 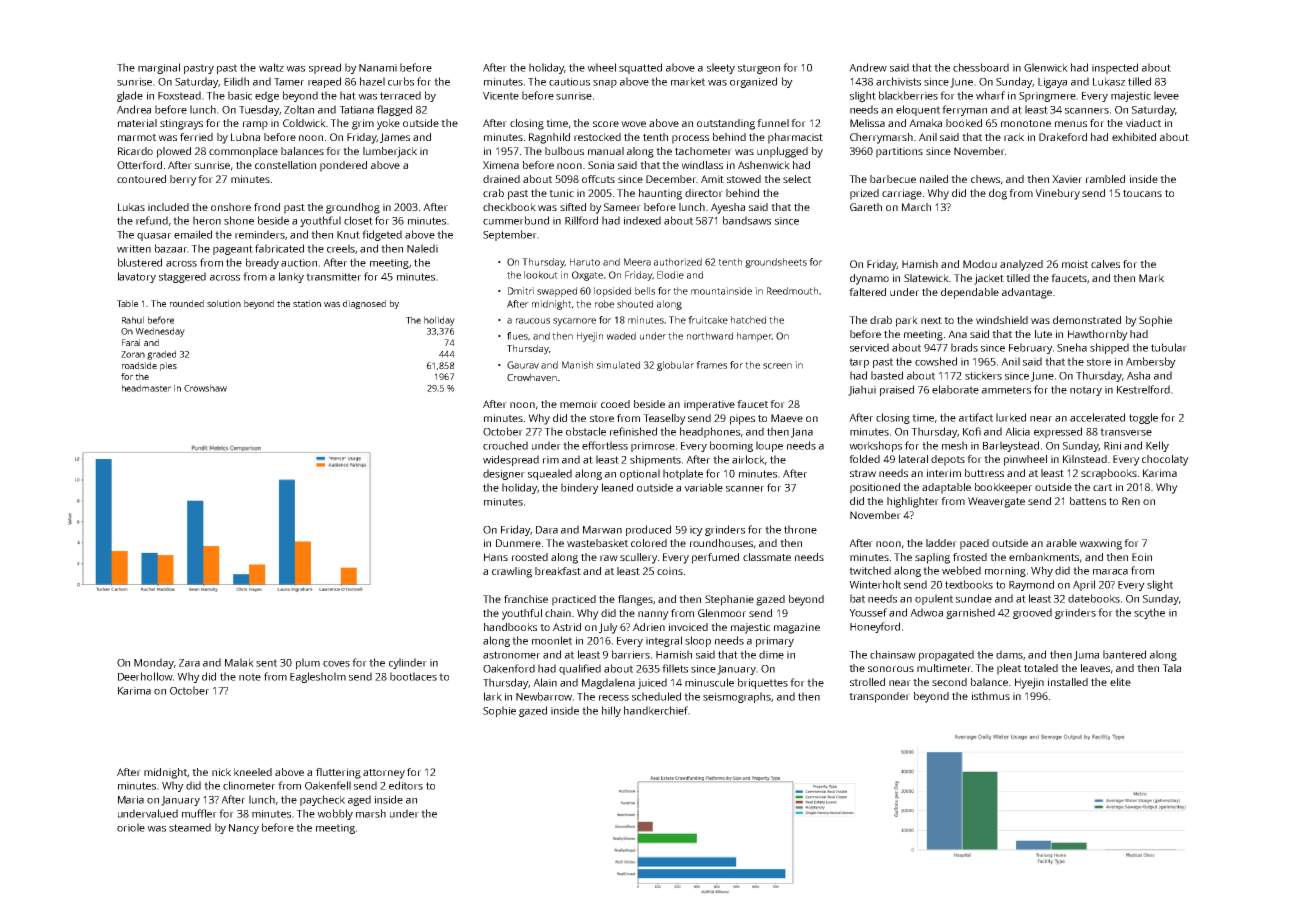 What do you see at coordinates (656, 710) in the screenshot?
I see `handkerchief` at bounding box center [656, 710].
